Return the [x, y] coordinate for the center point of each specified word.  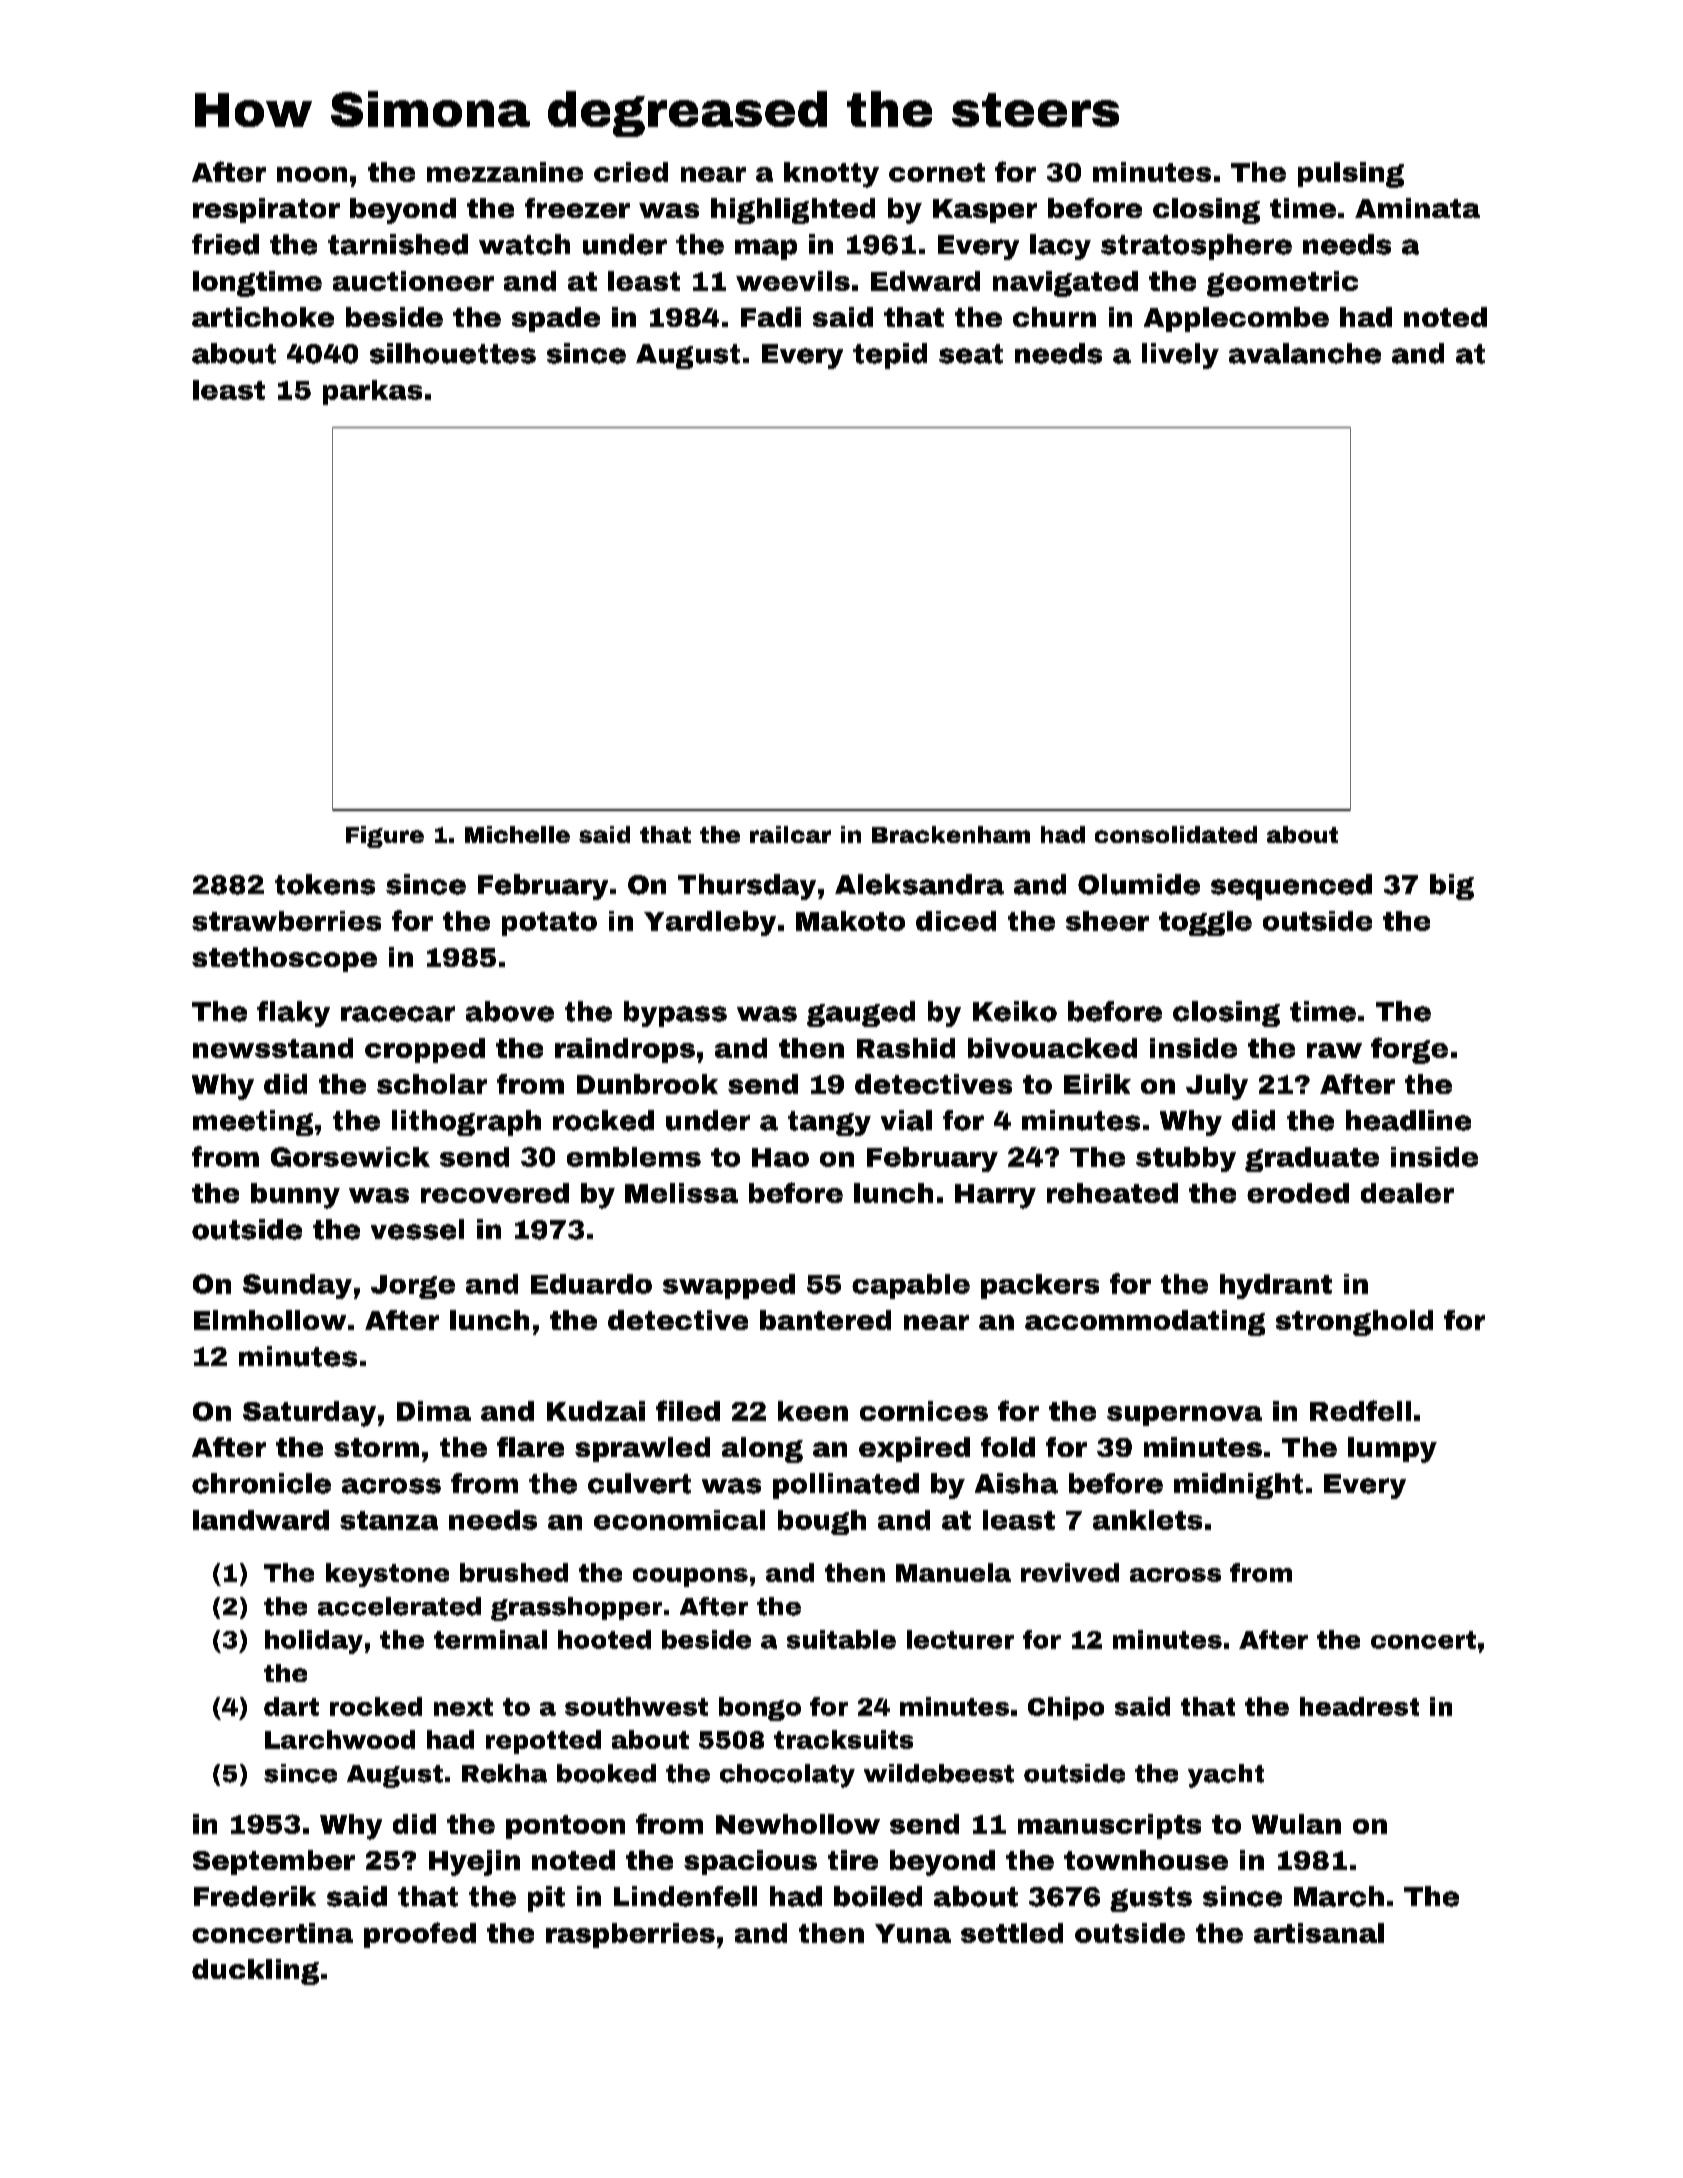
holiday [314, 1642]
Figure [385, 837]
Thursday [747, 887]
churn [1054, 317]
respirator [266, 210]
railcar [790, 834]
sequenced [1291, 887]
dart [291, 1706]
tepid [890, 356]
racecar [398, 1014]
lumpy [1392, 1450]
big [1452, 887]
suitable [841, 1639]
